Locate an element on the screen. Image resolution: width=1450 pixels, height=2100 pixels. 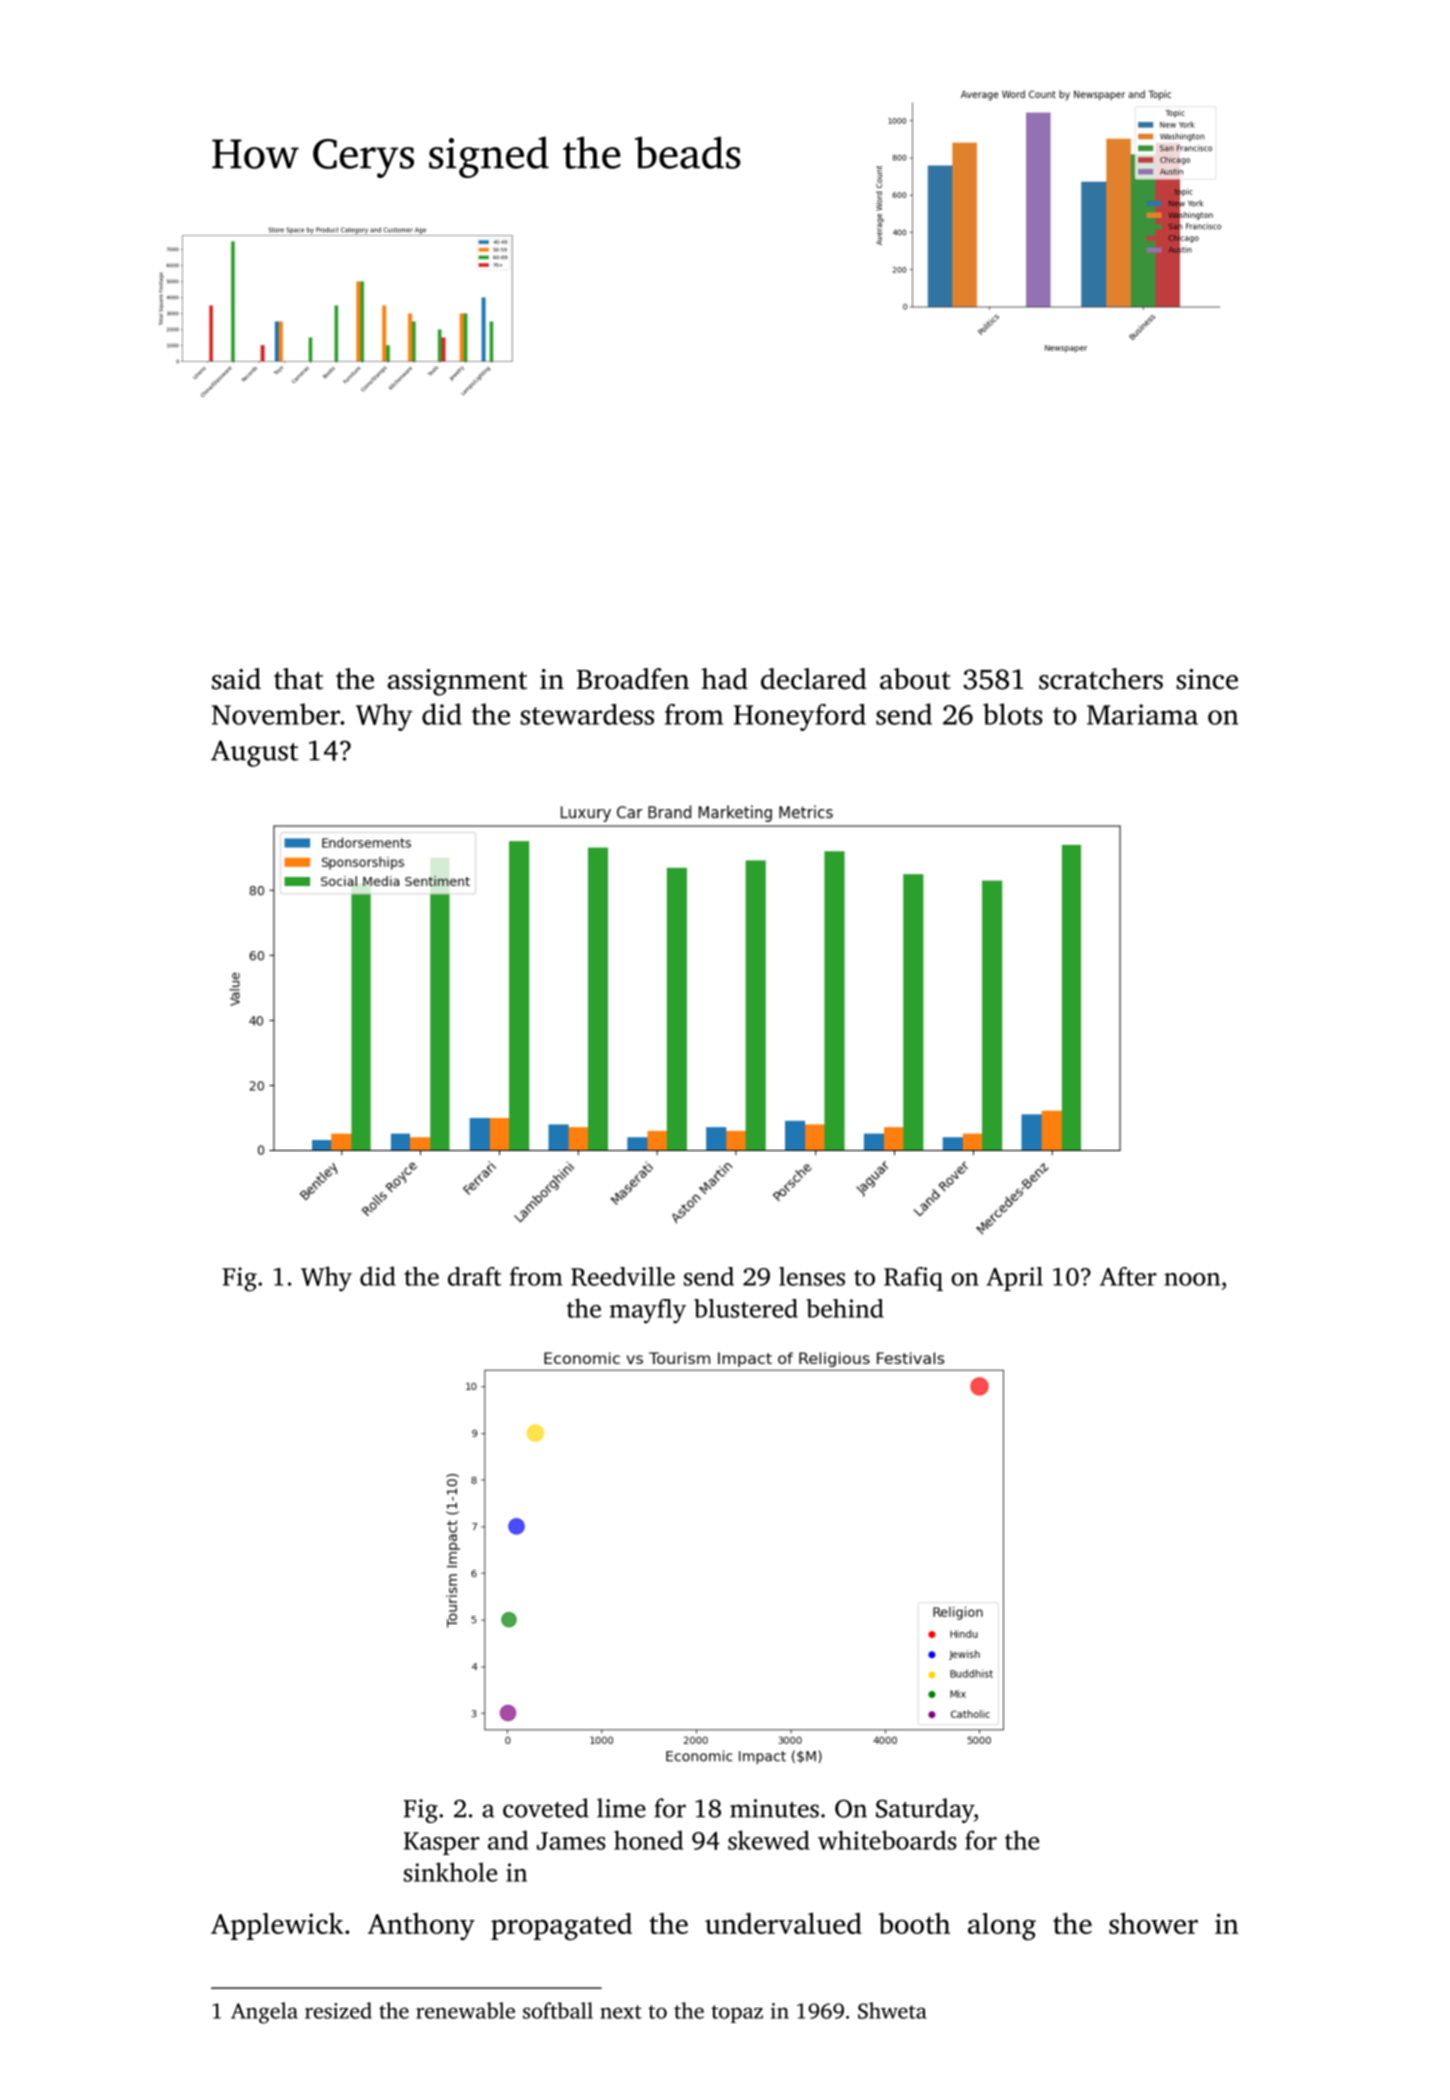
Kasper is located at coordinates (442, 1843).
